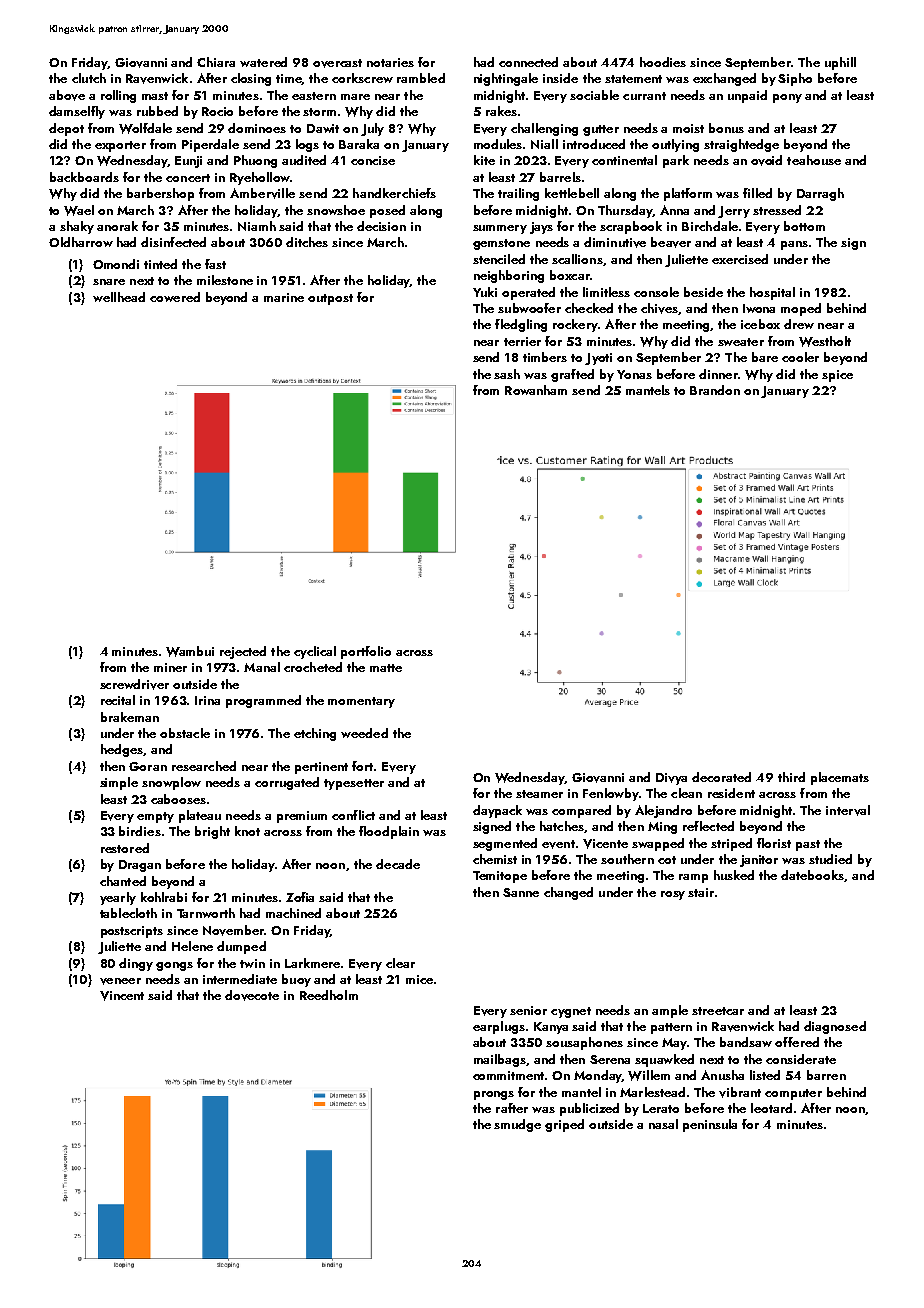  What do you see at coordinates (323, 128) in the document?
I see `Dawit` at bounding box center [323, 128].
